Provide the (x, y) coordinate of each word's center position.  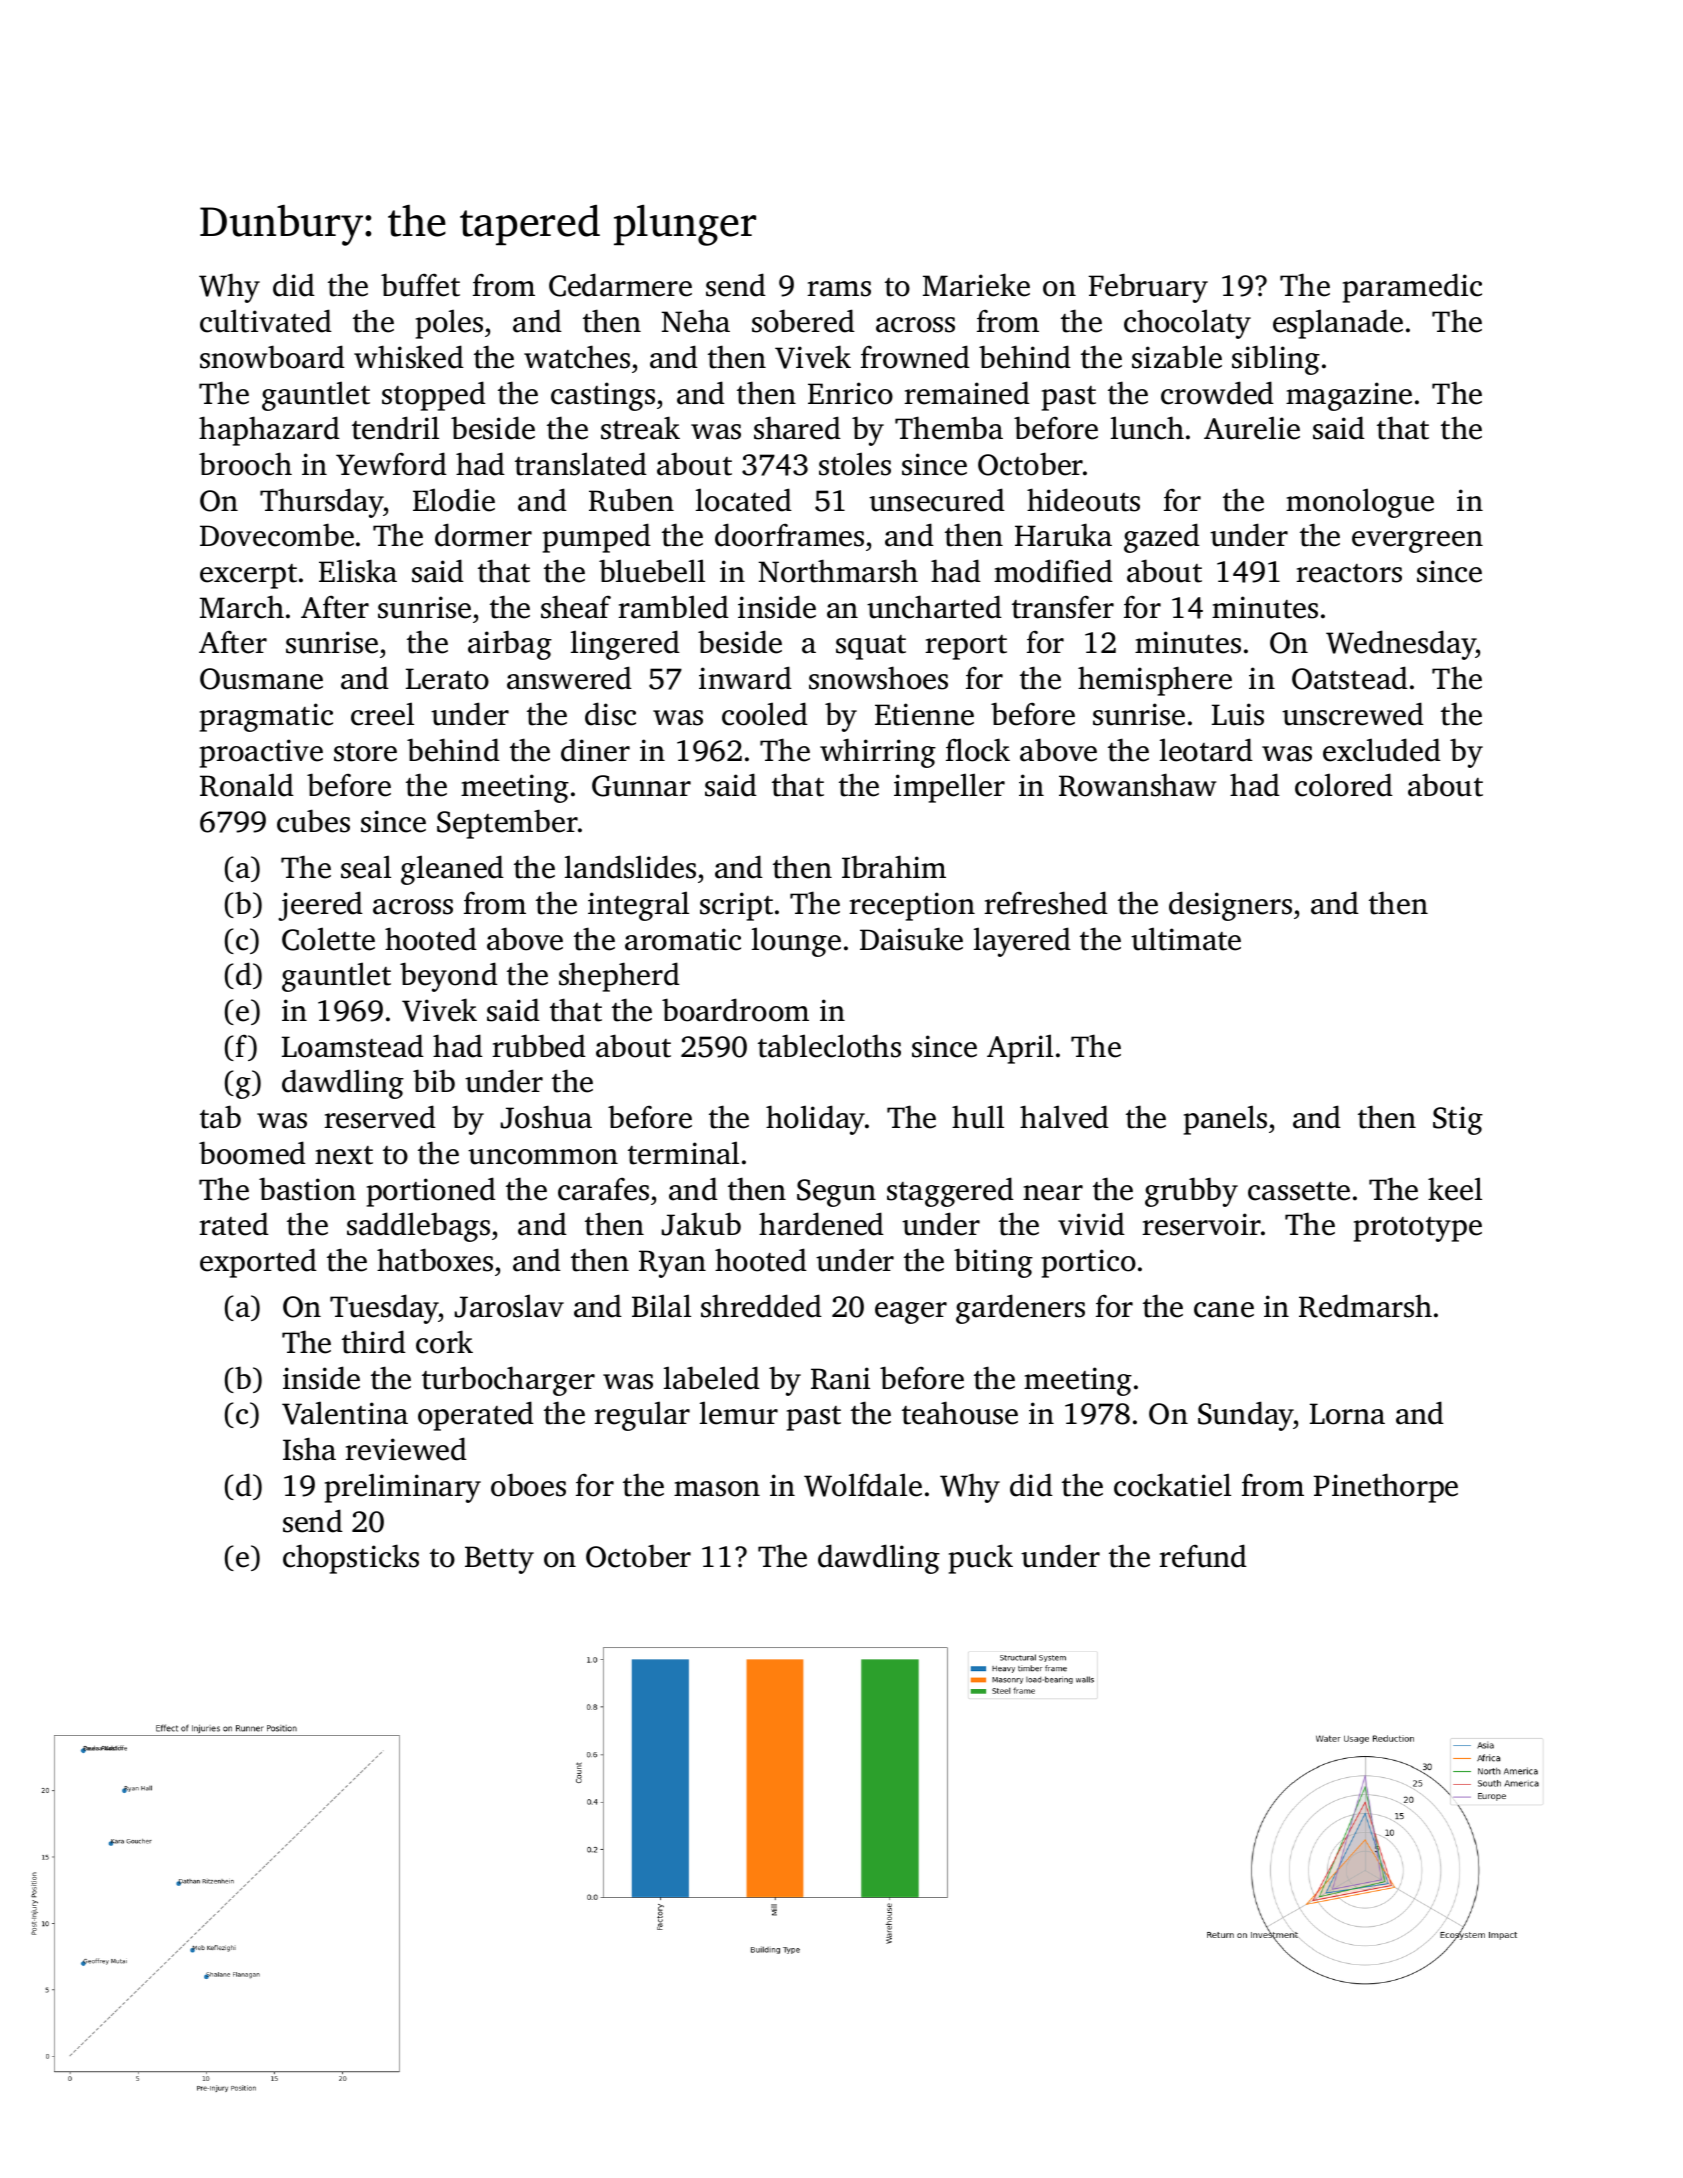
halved (1064, 1117)
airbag (510, 645)
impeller (949, 788)
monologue (1360, 503)
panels (1225, 1120)
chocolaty (1187, 324)
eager (911, 1313)
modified (1053, 571)
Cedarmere (620, 285)
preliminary (403, 1488)
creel (382, 714)
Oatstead (1350, 678)
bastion (307, 1189)
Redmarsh (1365, 1306)
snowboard (272, 357)
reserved (380, 1117)
